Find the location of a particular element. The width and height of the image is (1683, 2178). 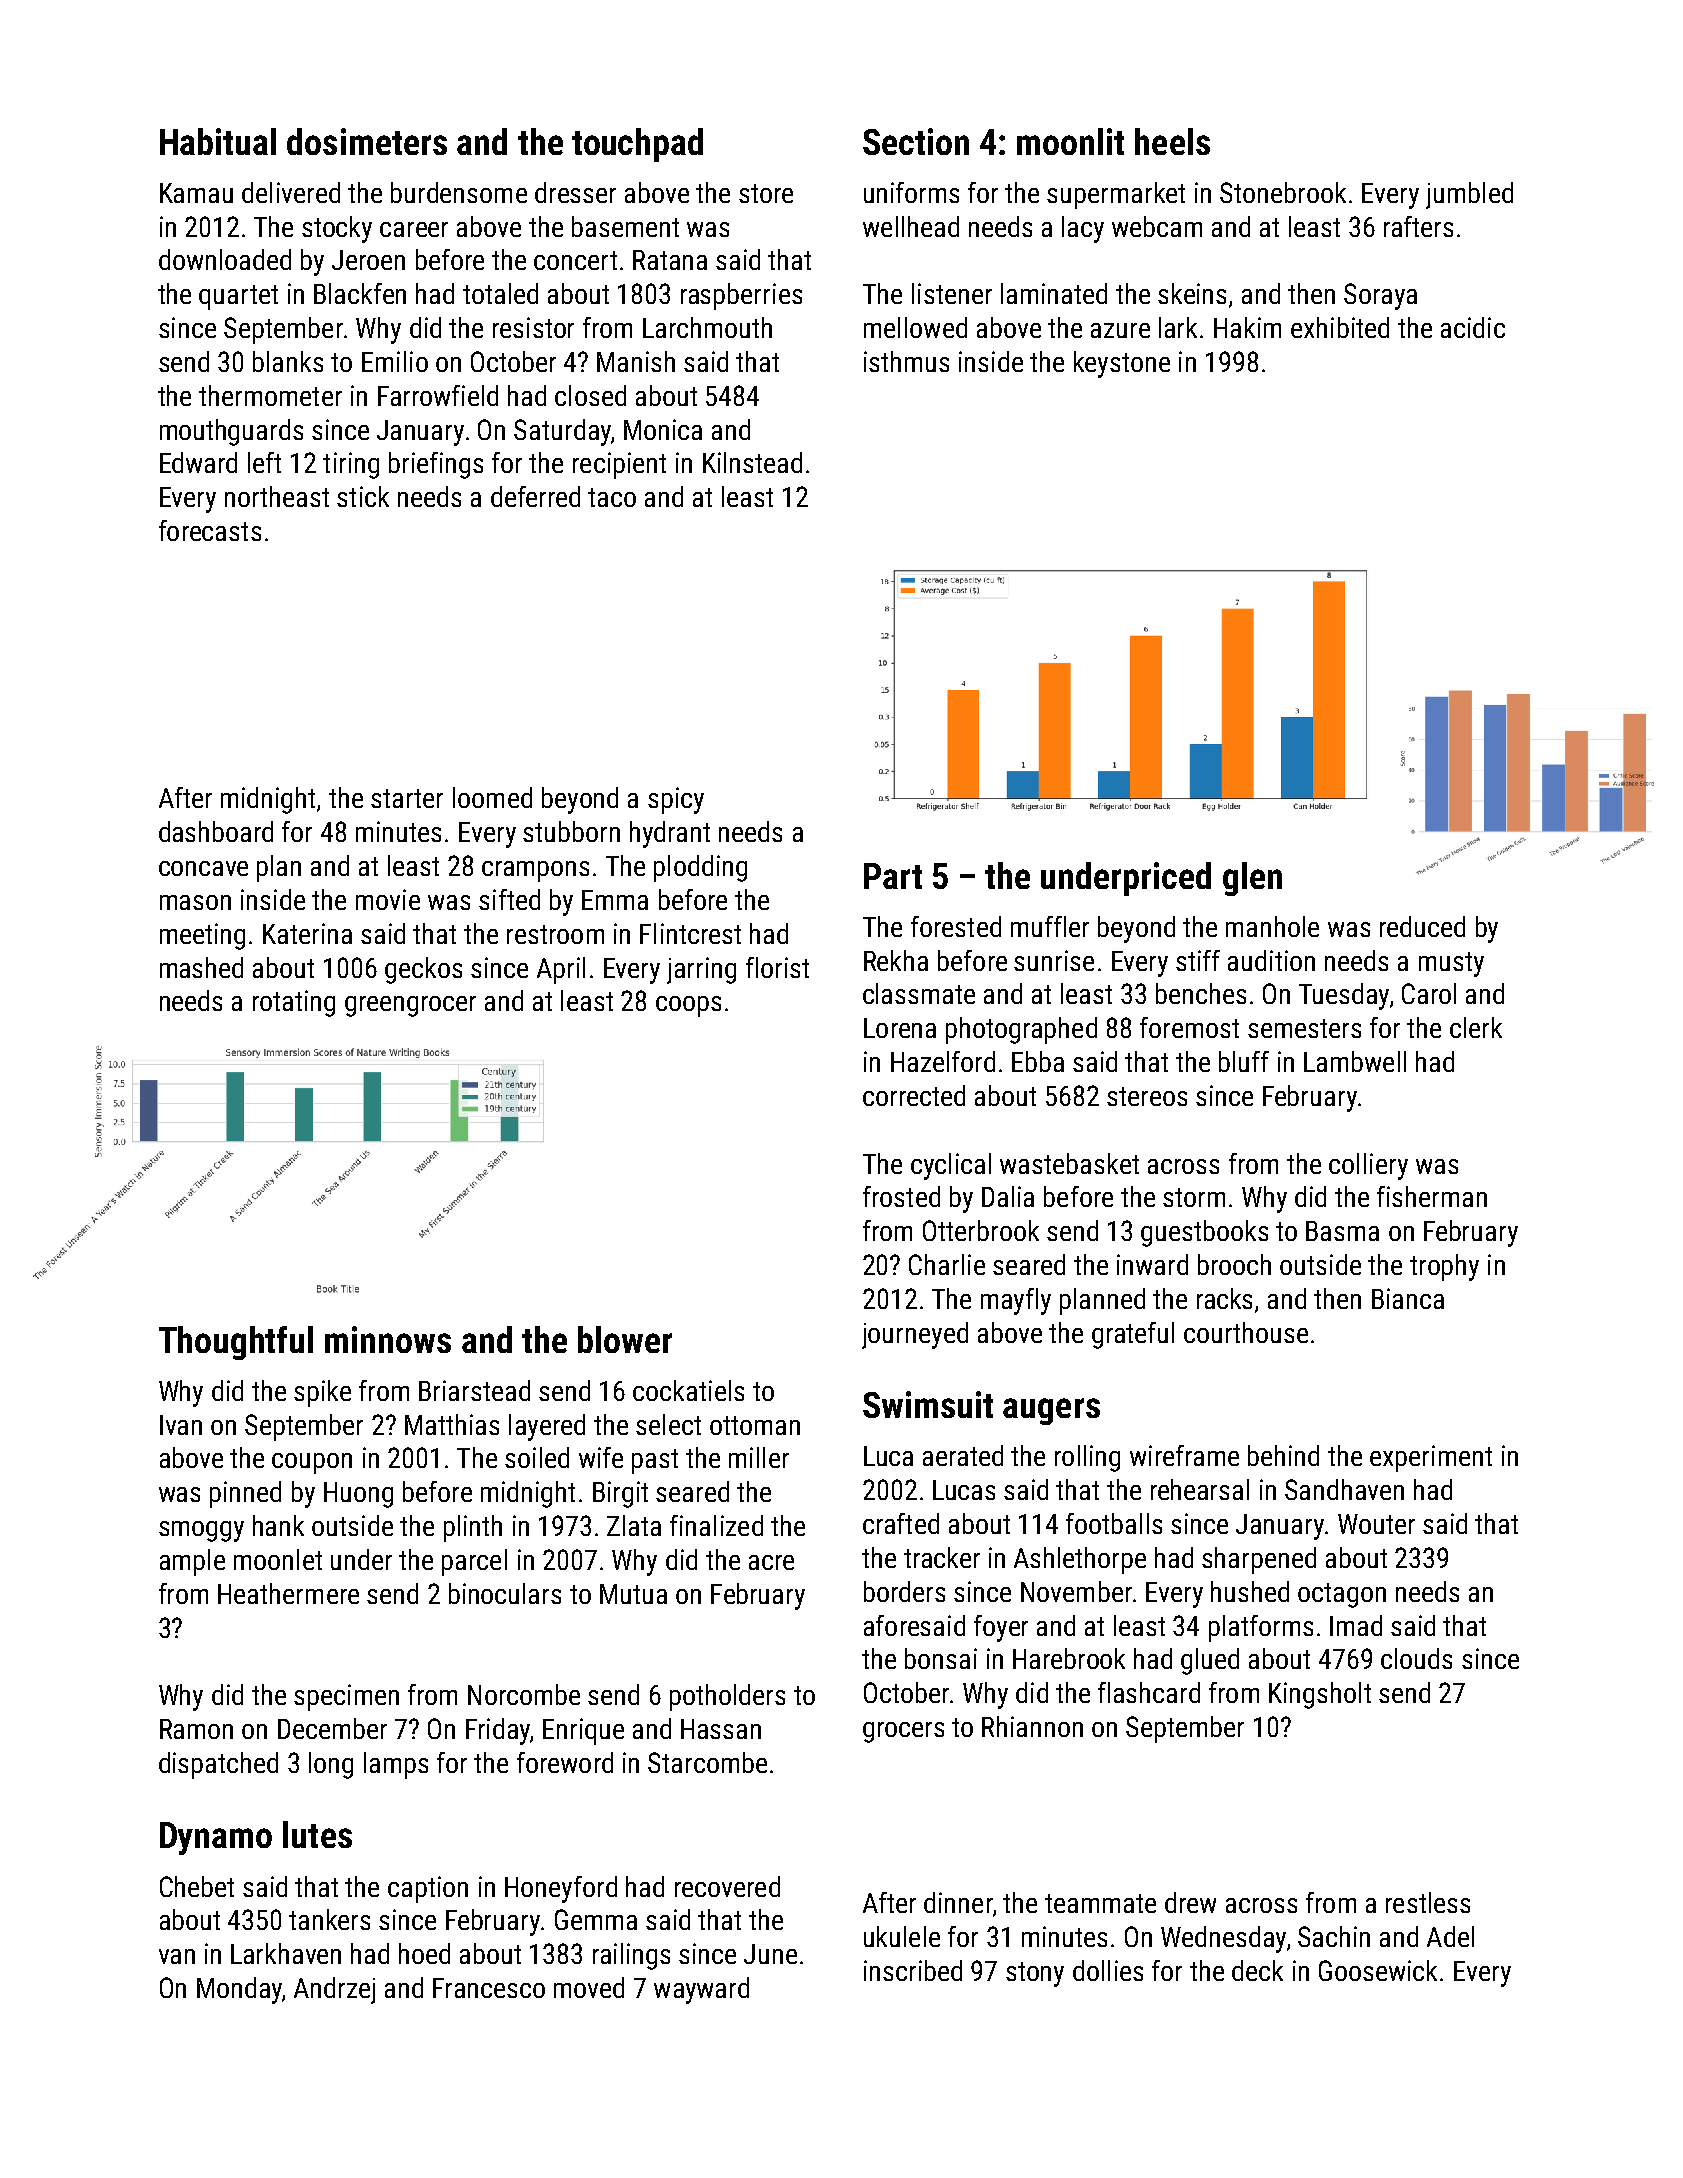

isthmus is located at coordinates (906, 361).
